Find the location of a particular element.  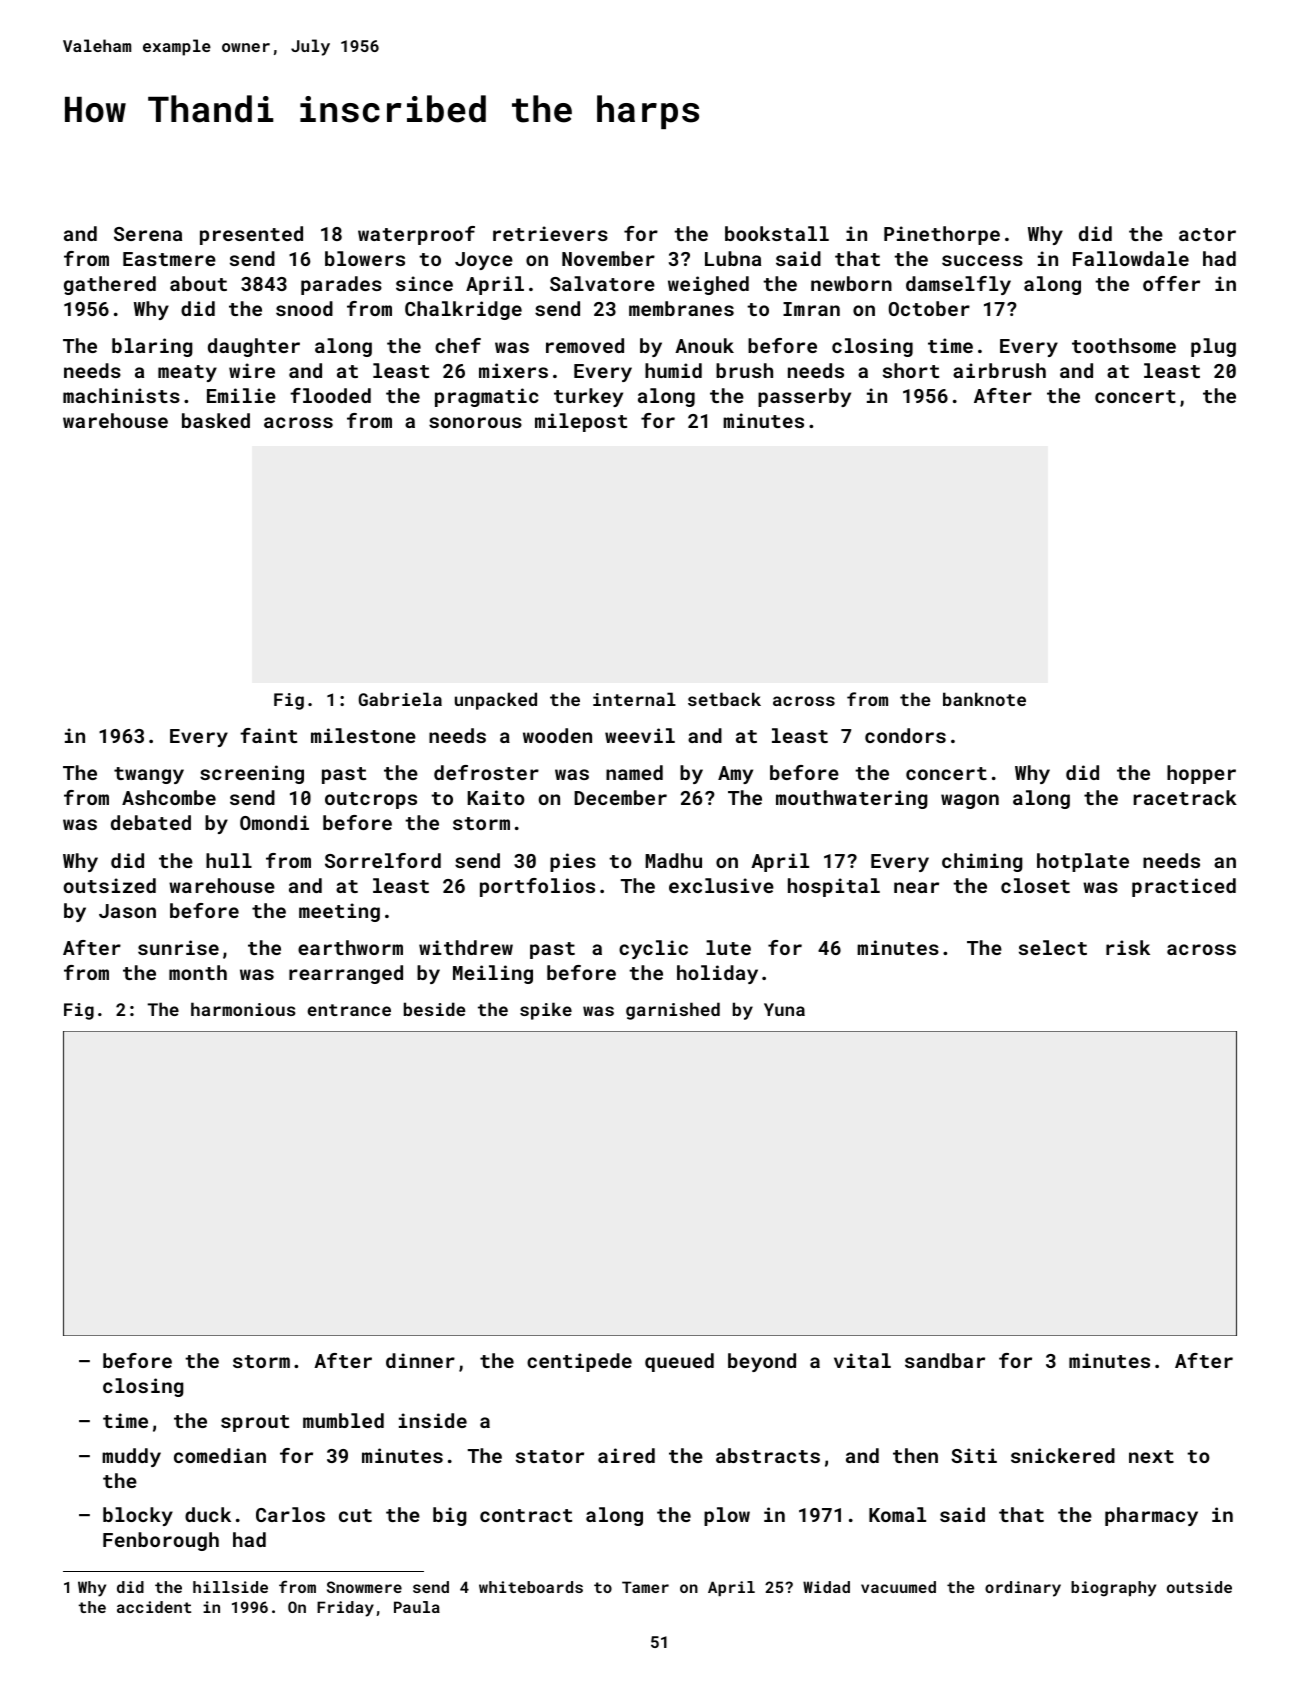

Madhu is located at coordinates (673, 860).
